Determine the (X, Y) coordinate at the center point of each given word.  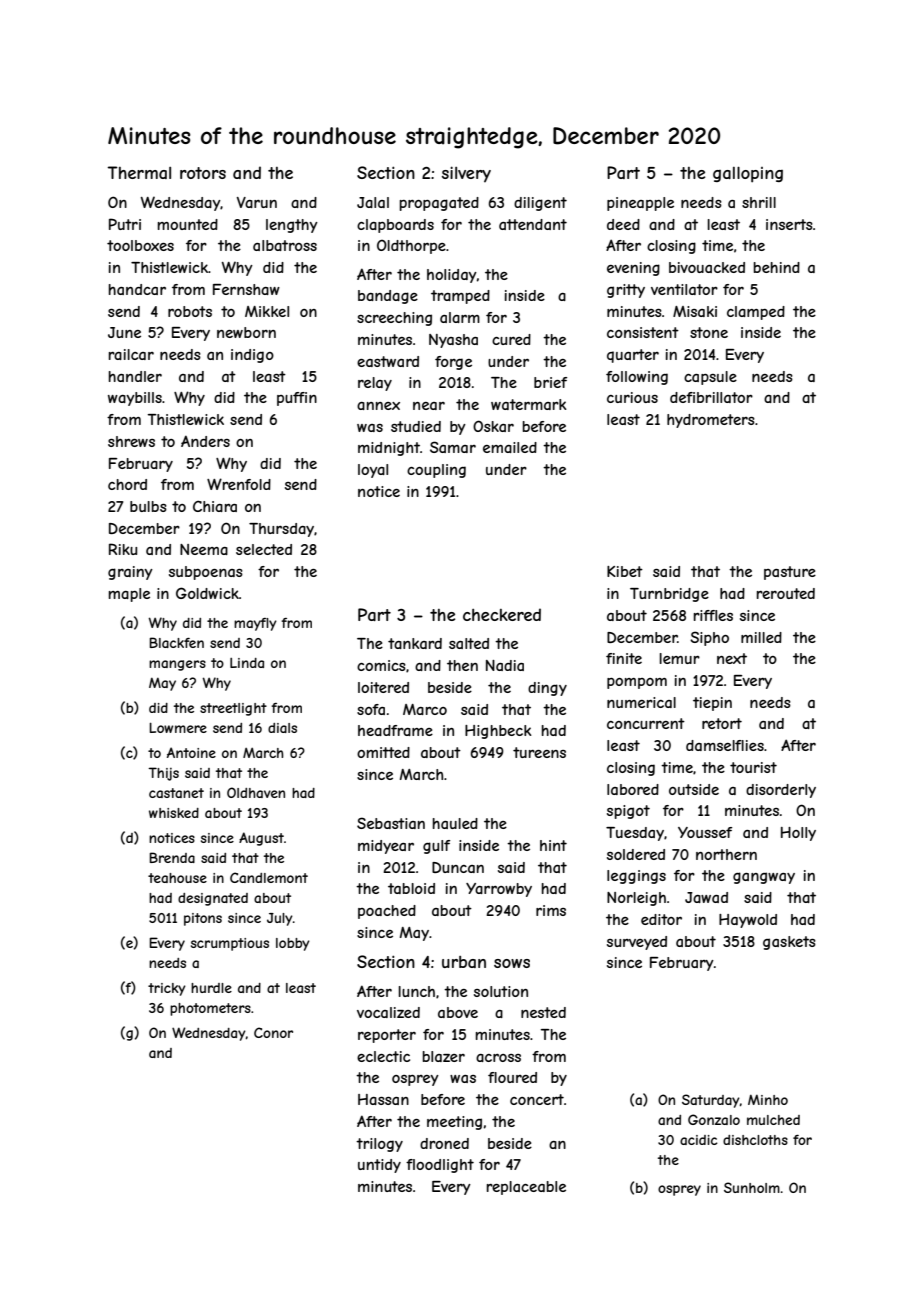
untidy (379, 1166)
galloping (748, 174)
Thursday (281, 530)
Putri (125, 224)
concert (537, 1099)
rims (551, 910)
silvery (466, 174)
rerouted (785, 593)
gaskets (789, 943)
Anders (205, 441)
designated (213, 899)
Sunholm (752, 1187)
